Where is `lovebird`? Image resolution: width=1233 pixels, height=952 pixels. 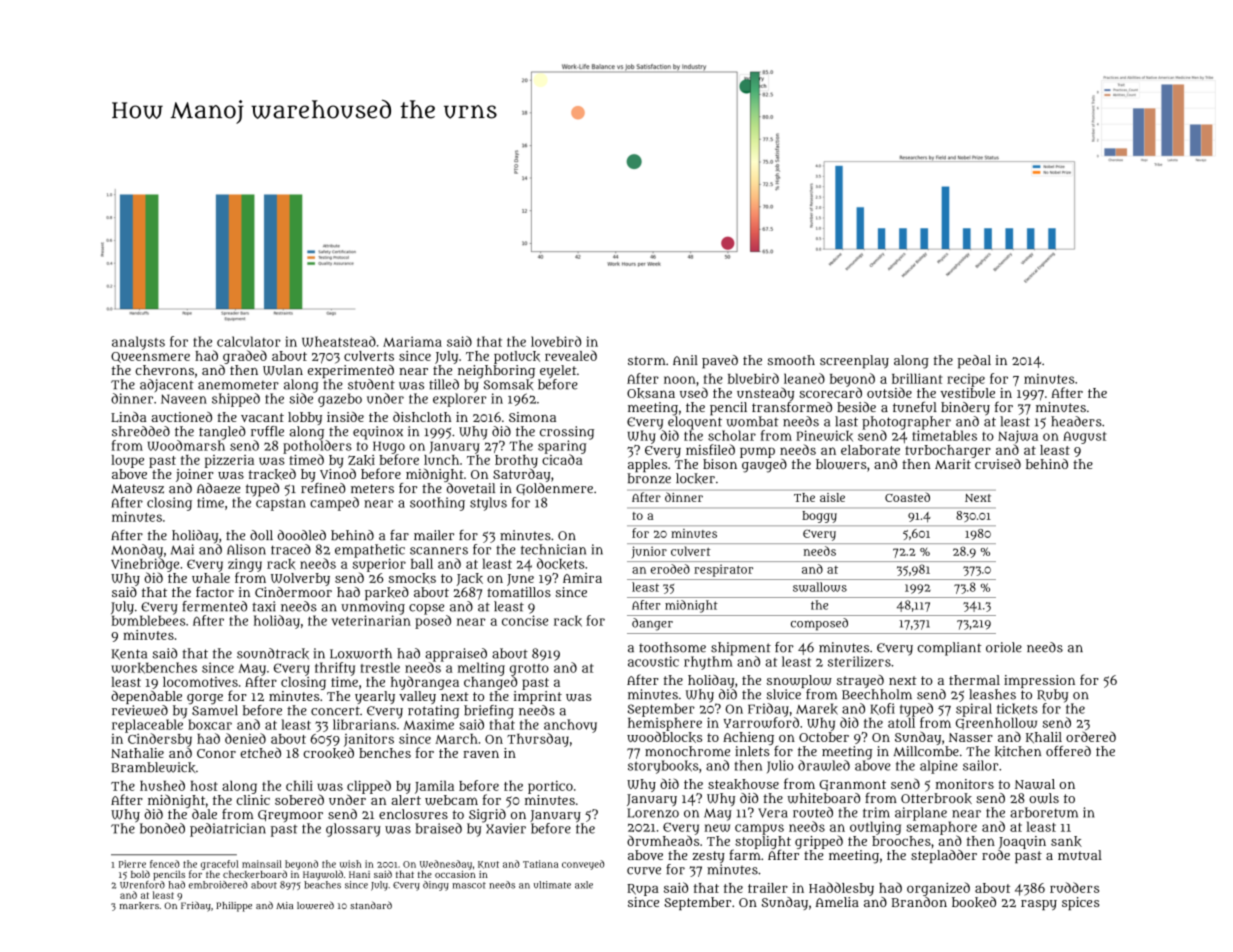 lovebird is located at coordinates (556, 341).
